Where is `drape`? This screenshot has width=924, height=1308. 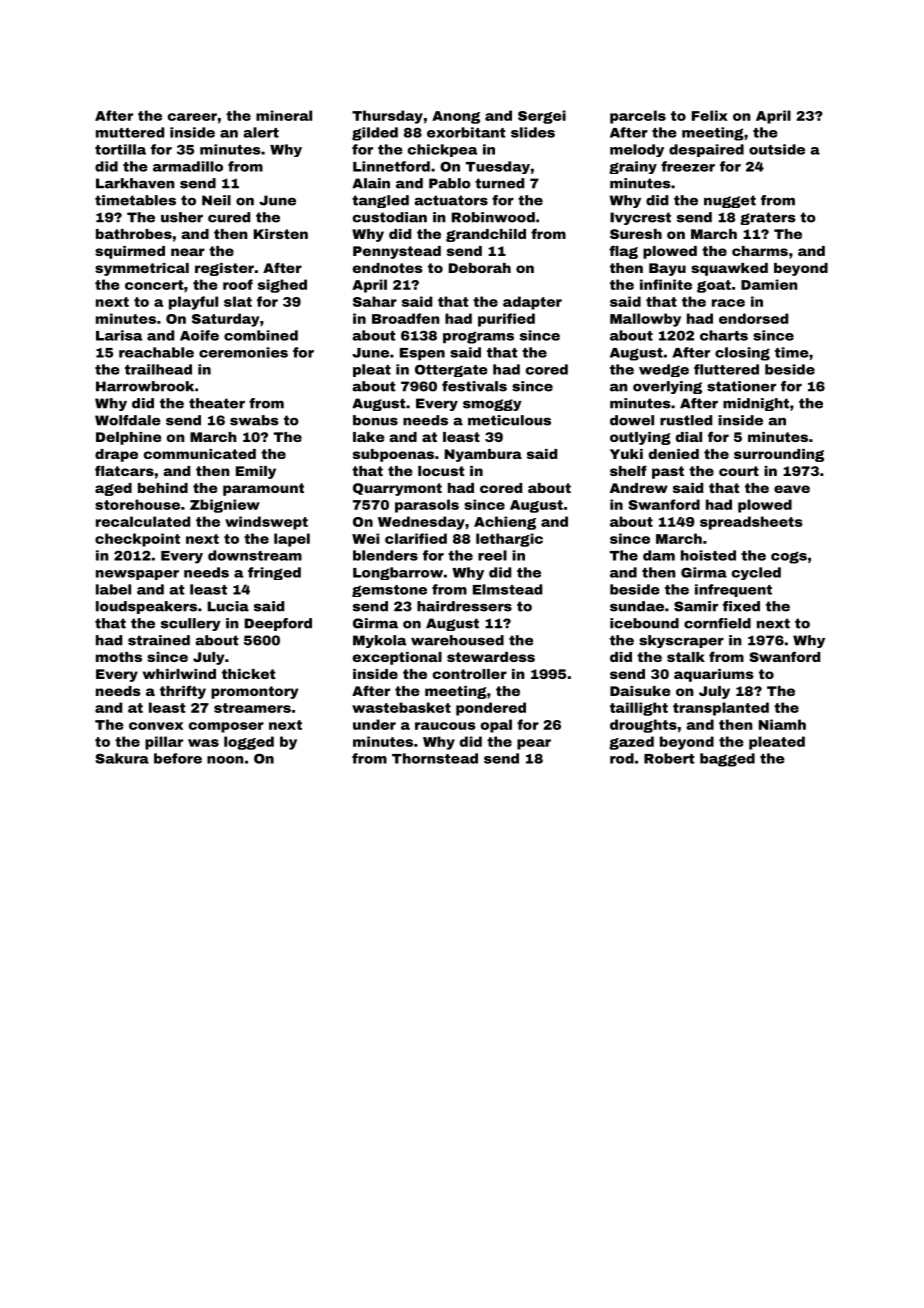
drape is located at coordinates (116, 455).
